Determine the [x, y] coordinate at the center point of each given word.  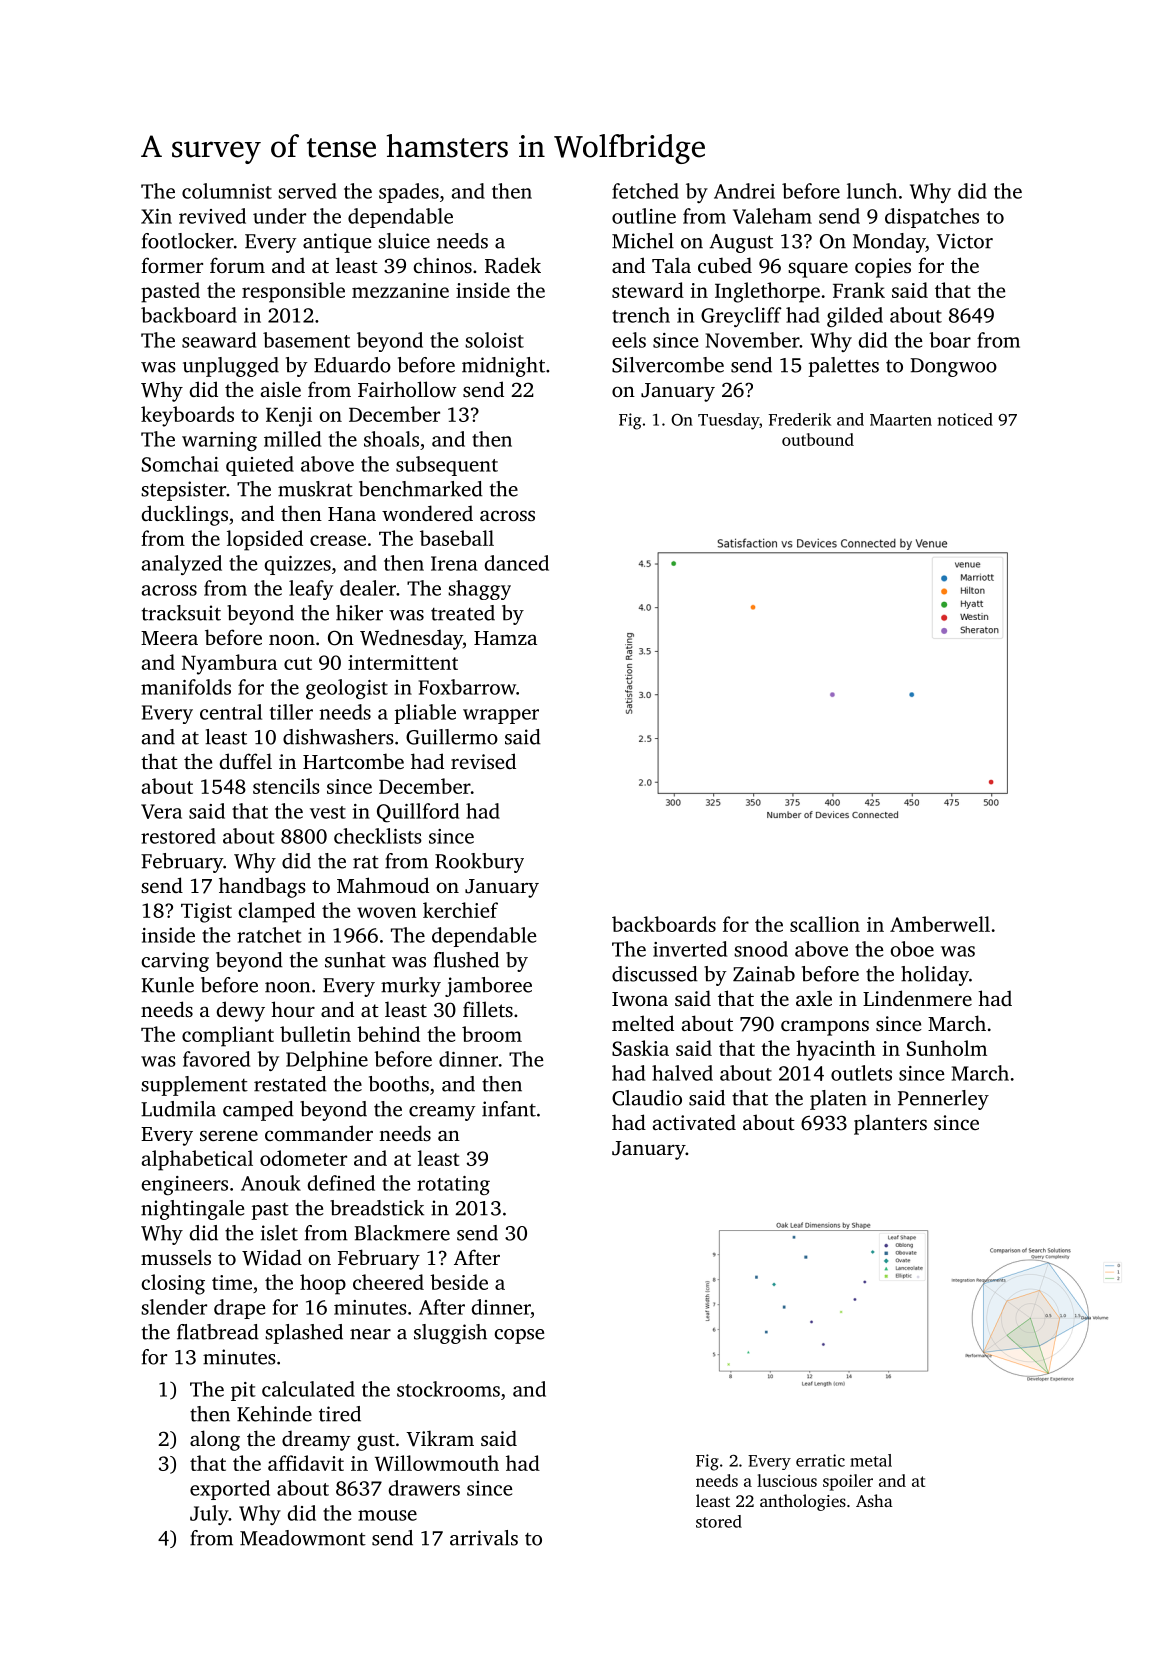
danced [517, 563]
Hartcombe [353, 761]
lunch [872, 191]
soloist [494, 340]
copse [519, 1336]
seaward [219, 340]
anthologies [803, 1502]
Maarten [901, 420]
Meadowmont [303, 1538]
